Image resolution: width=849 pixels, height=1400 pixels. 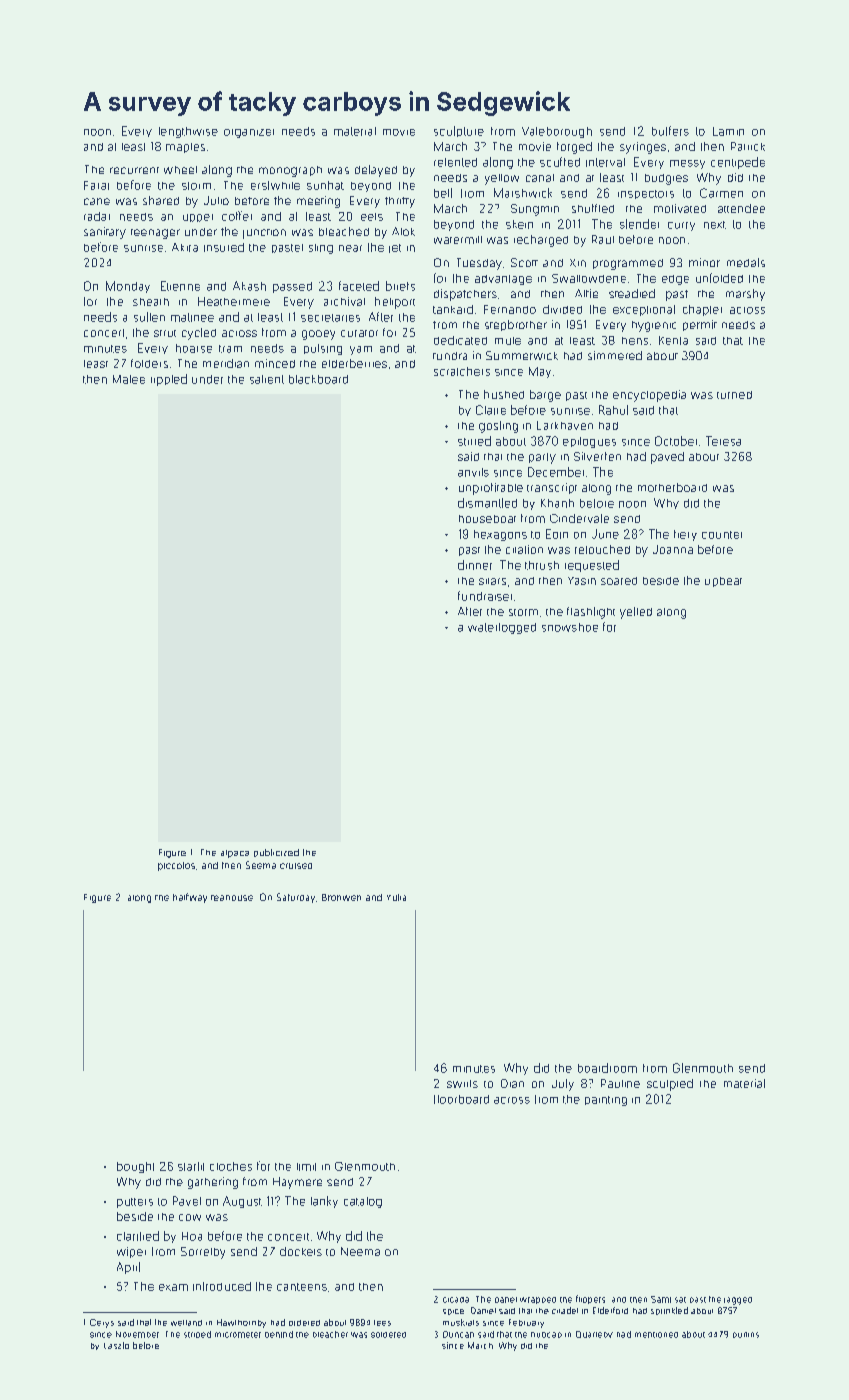 I want to click on alpaca, so click(x=235, y=854).
